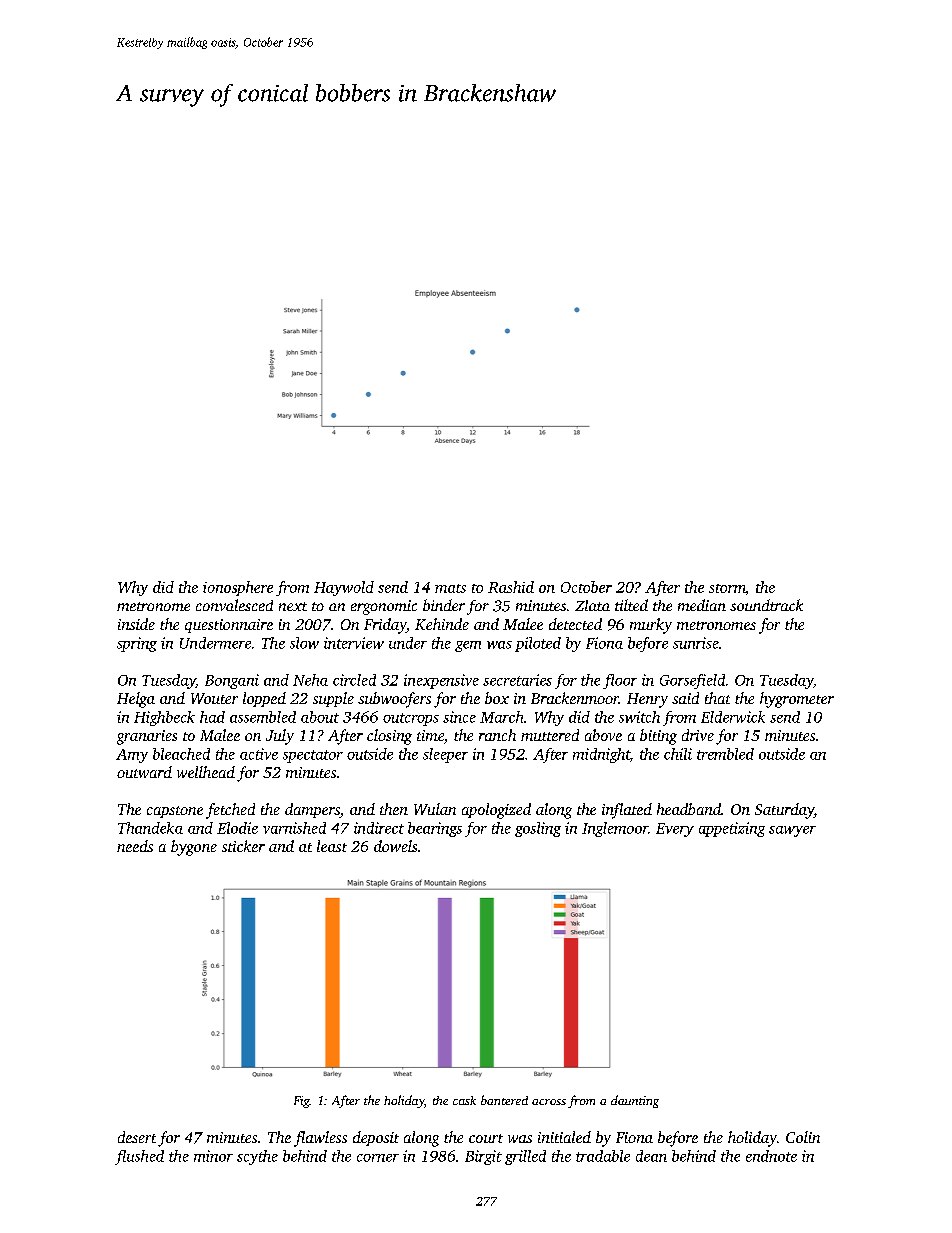 The width and height of the image is (952, 1233). Describe the element at coordinates (344, 588) in the image. I see `Haywold` at that location.
